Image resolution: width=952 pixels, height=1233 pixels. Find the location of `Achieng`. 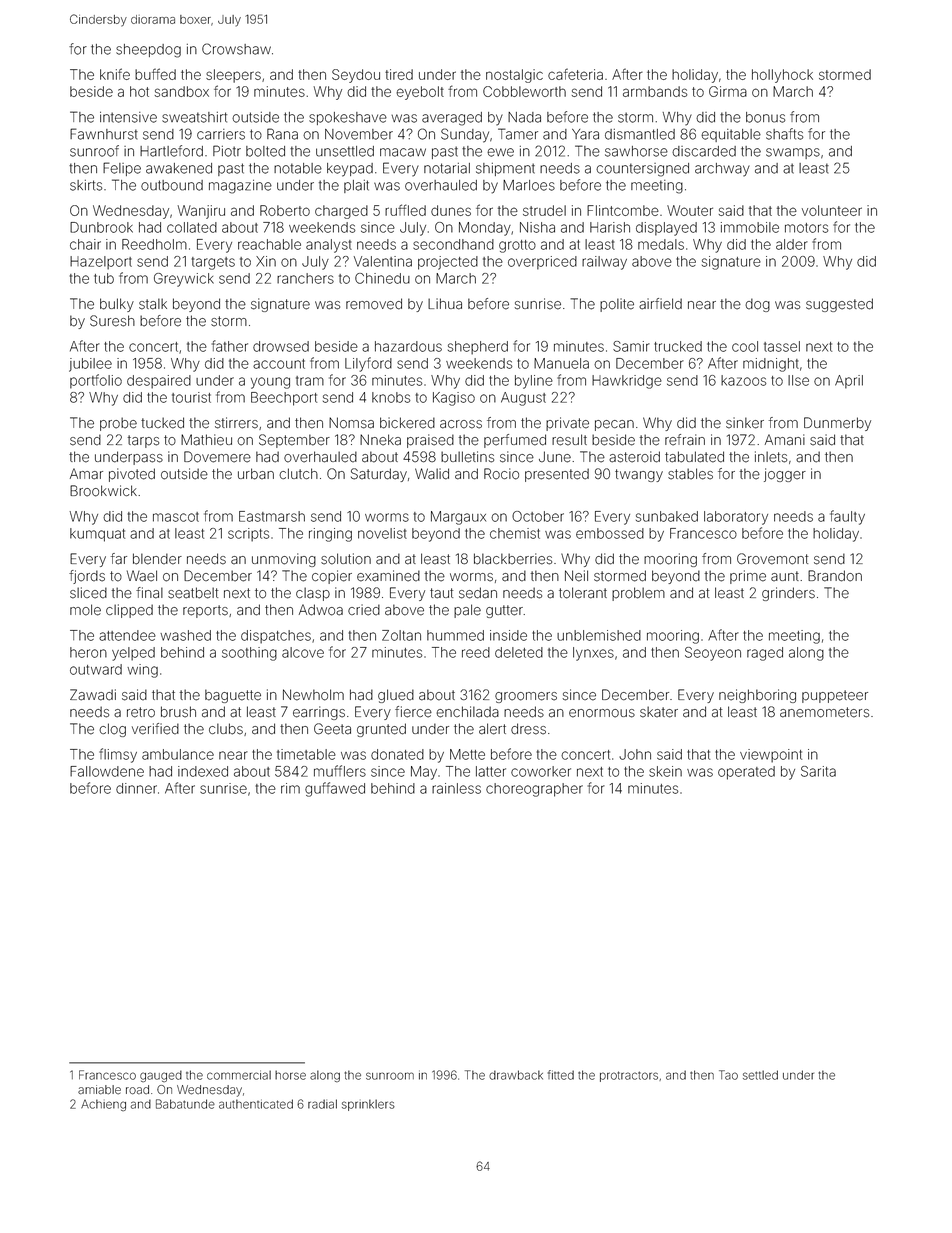

Achieng is located at coordinates (103, 1105).
